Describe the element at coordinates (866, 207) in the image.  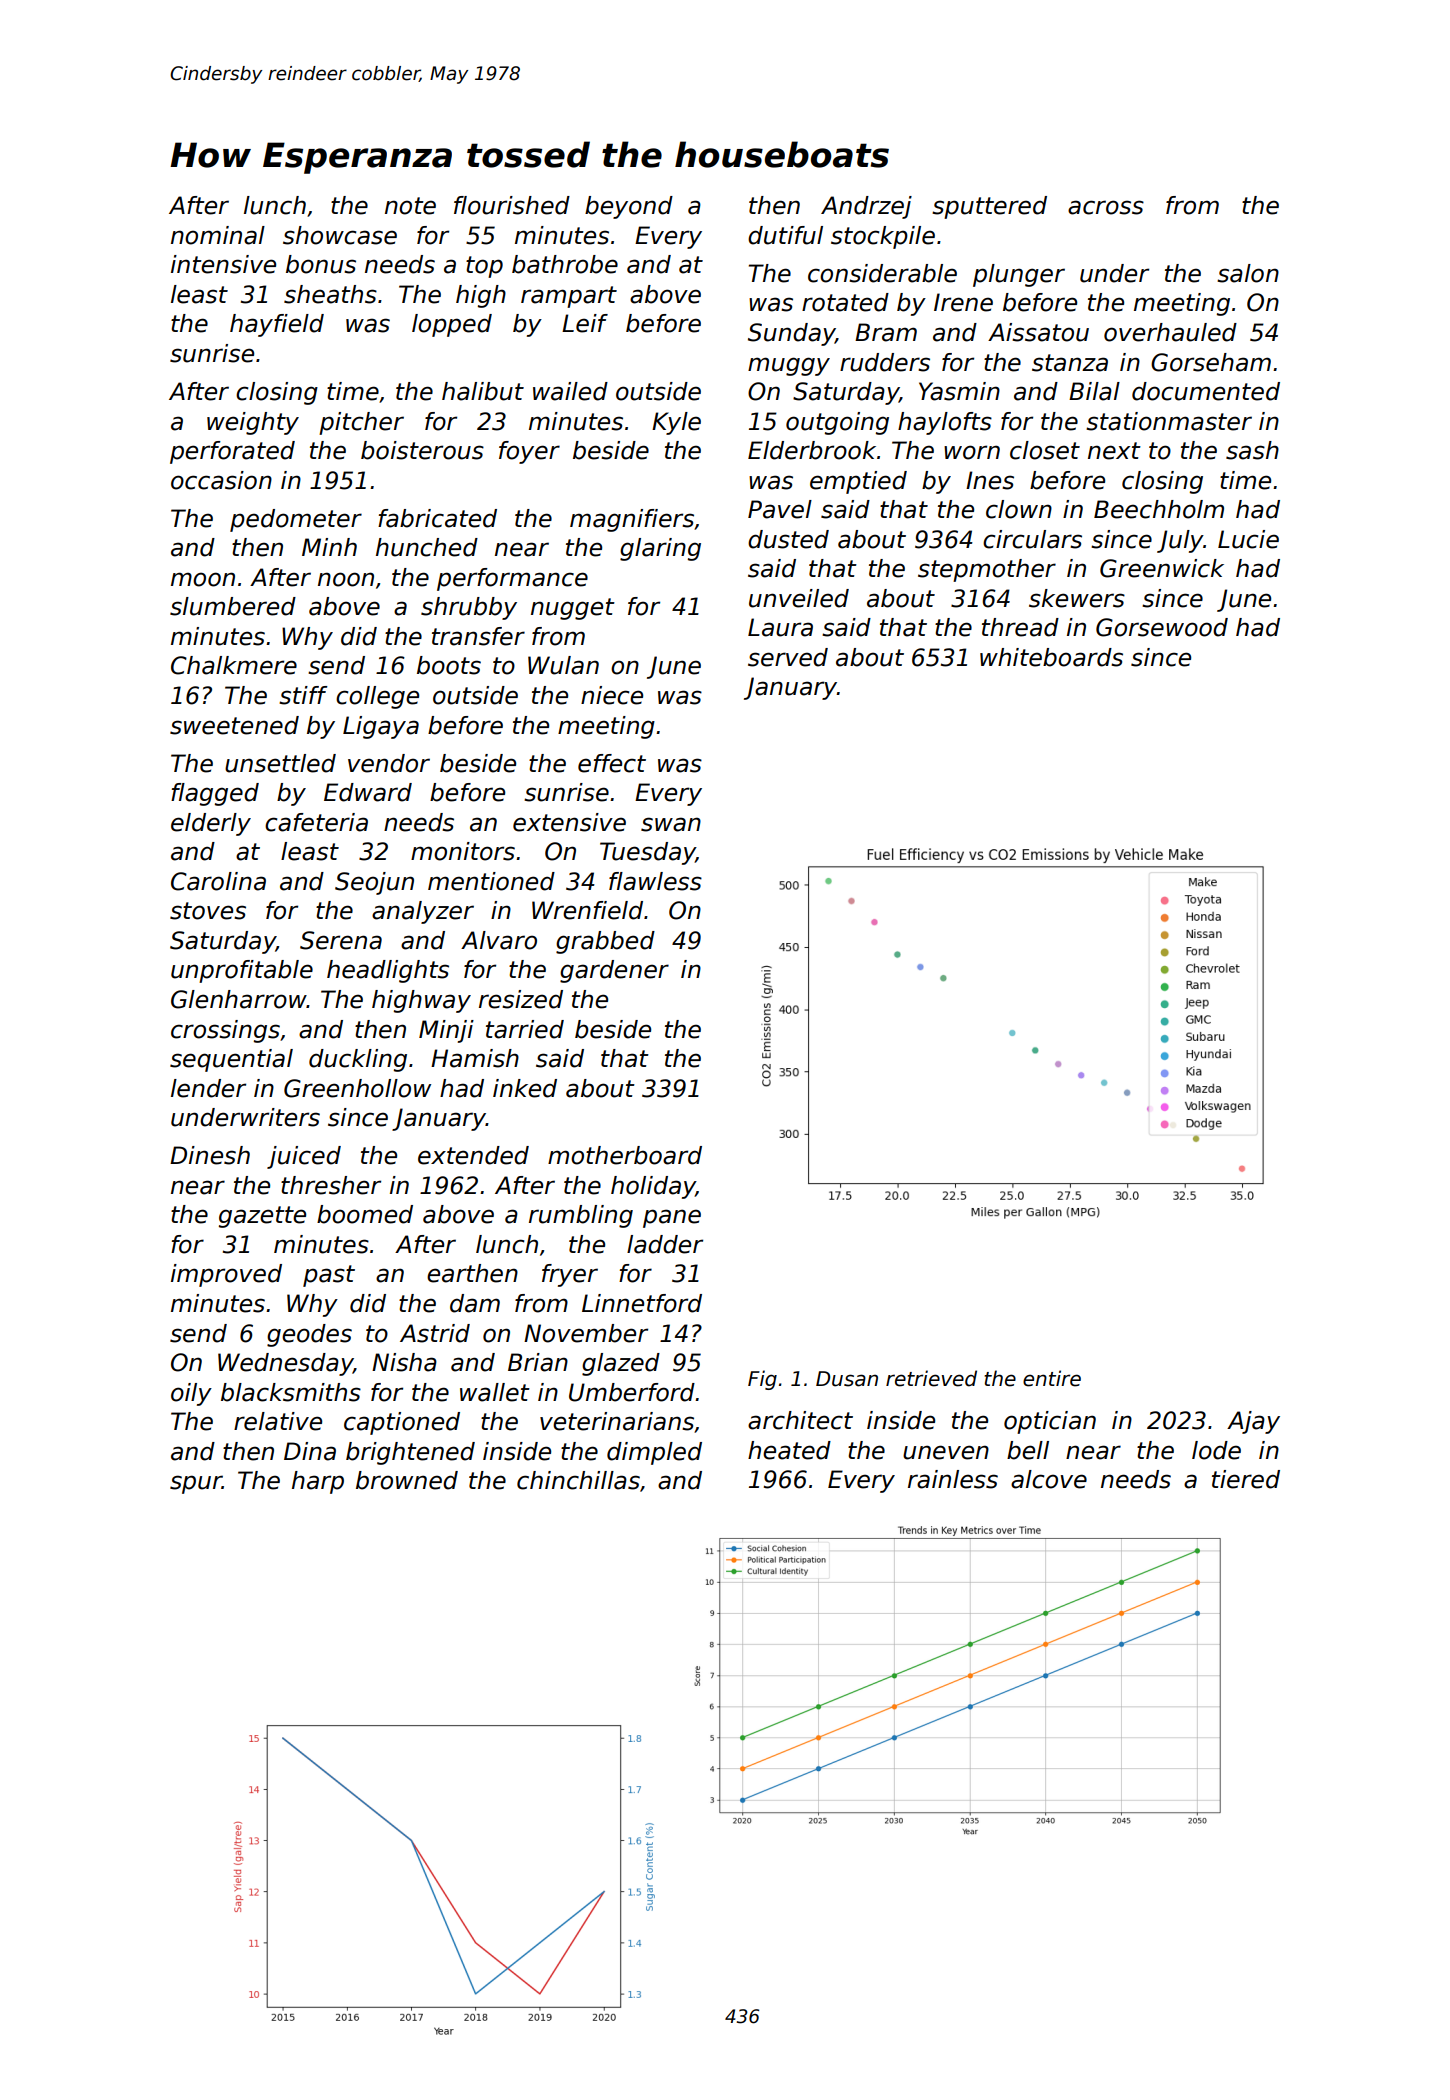
I see `Andrzej` at that location.
